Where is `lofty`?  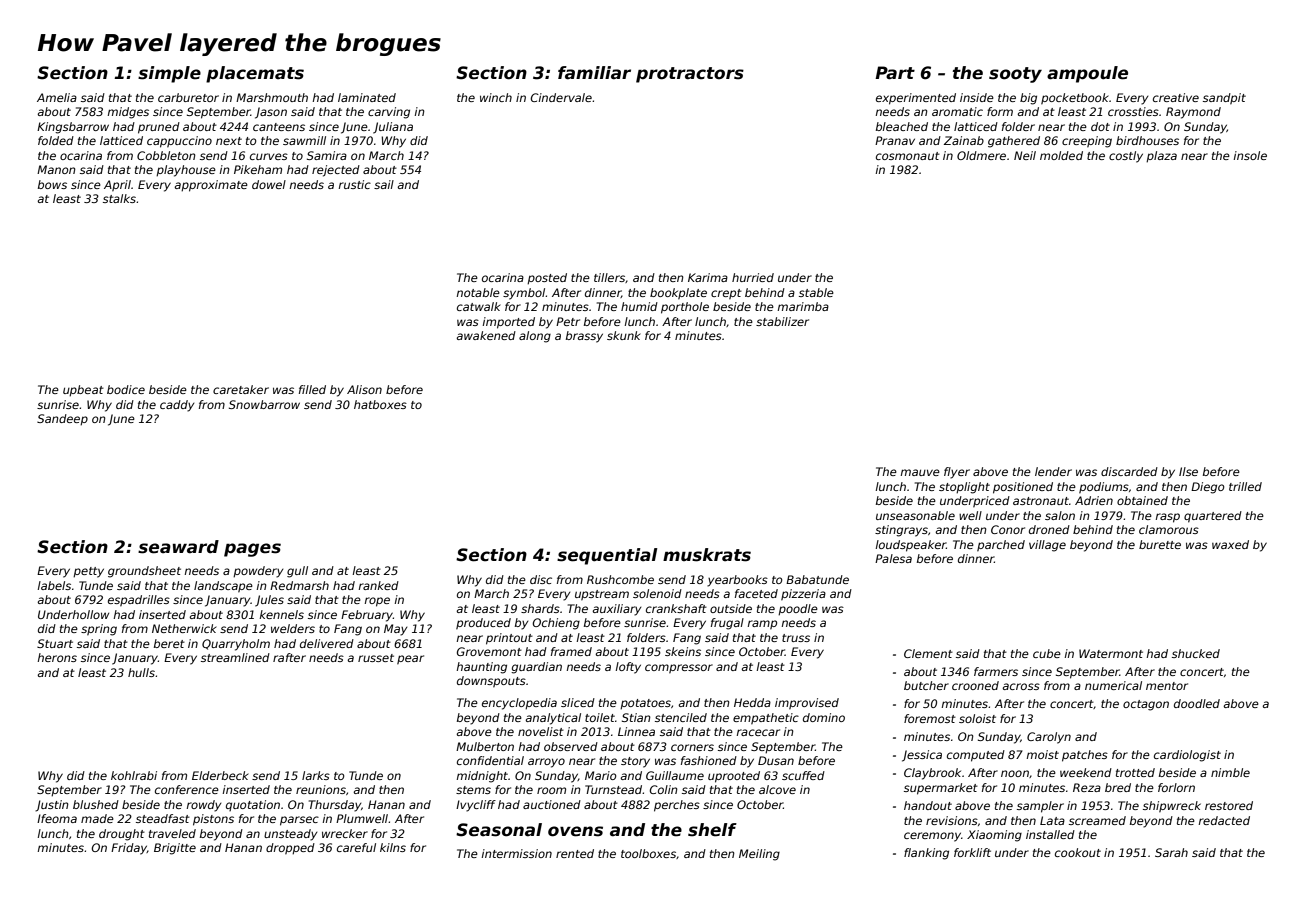
lofty is located at coordinates (628, 668).
